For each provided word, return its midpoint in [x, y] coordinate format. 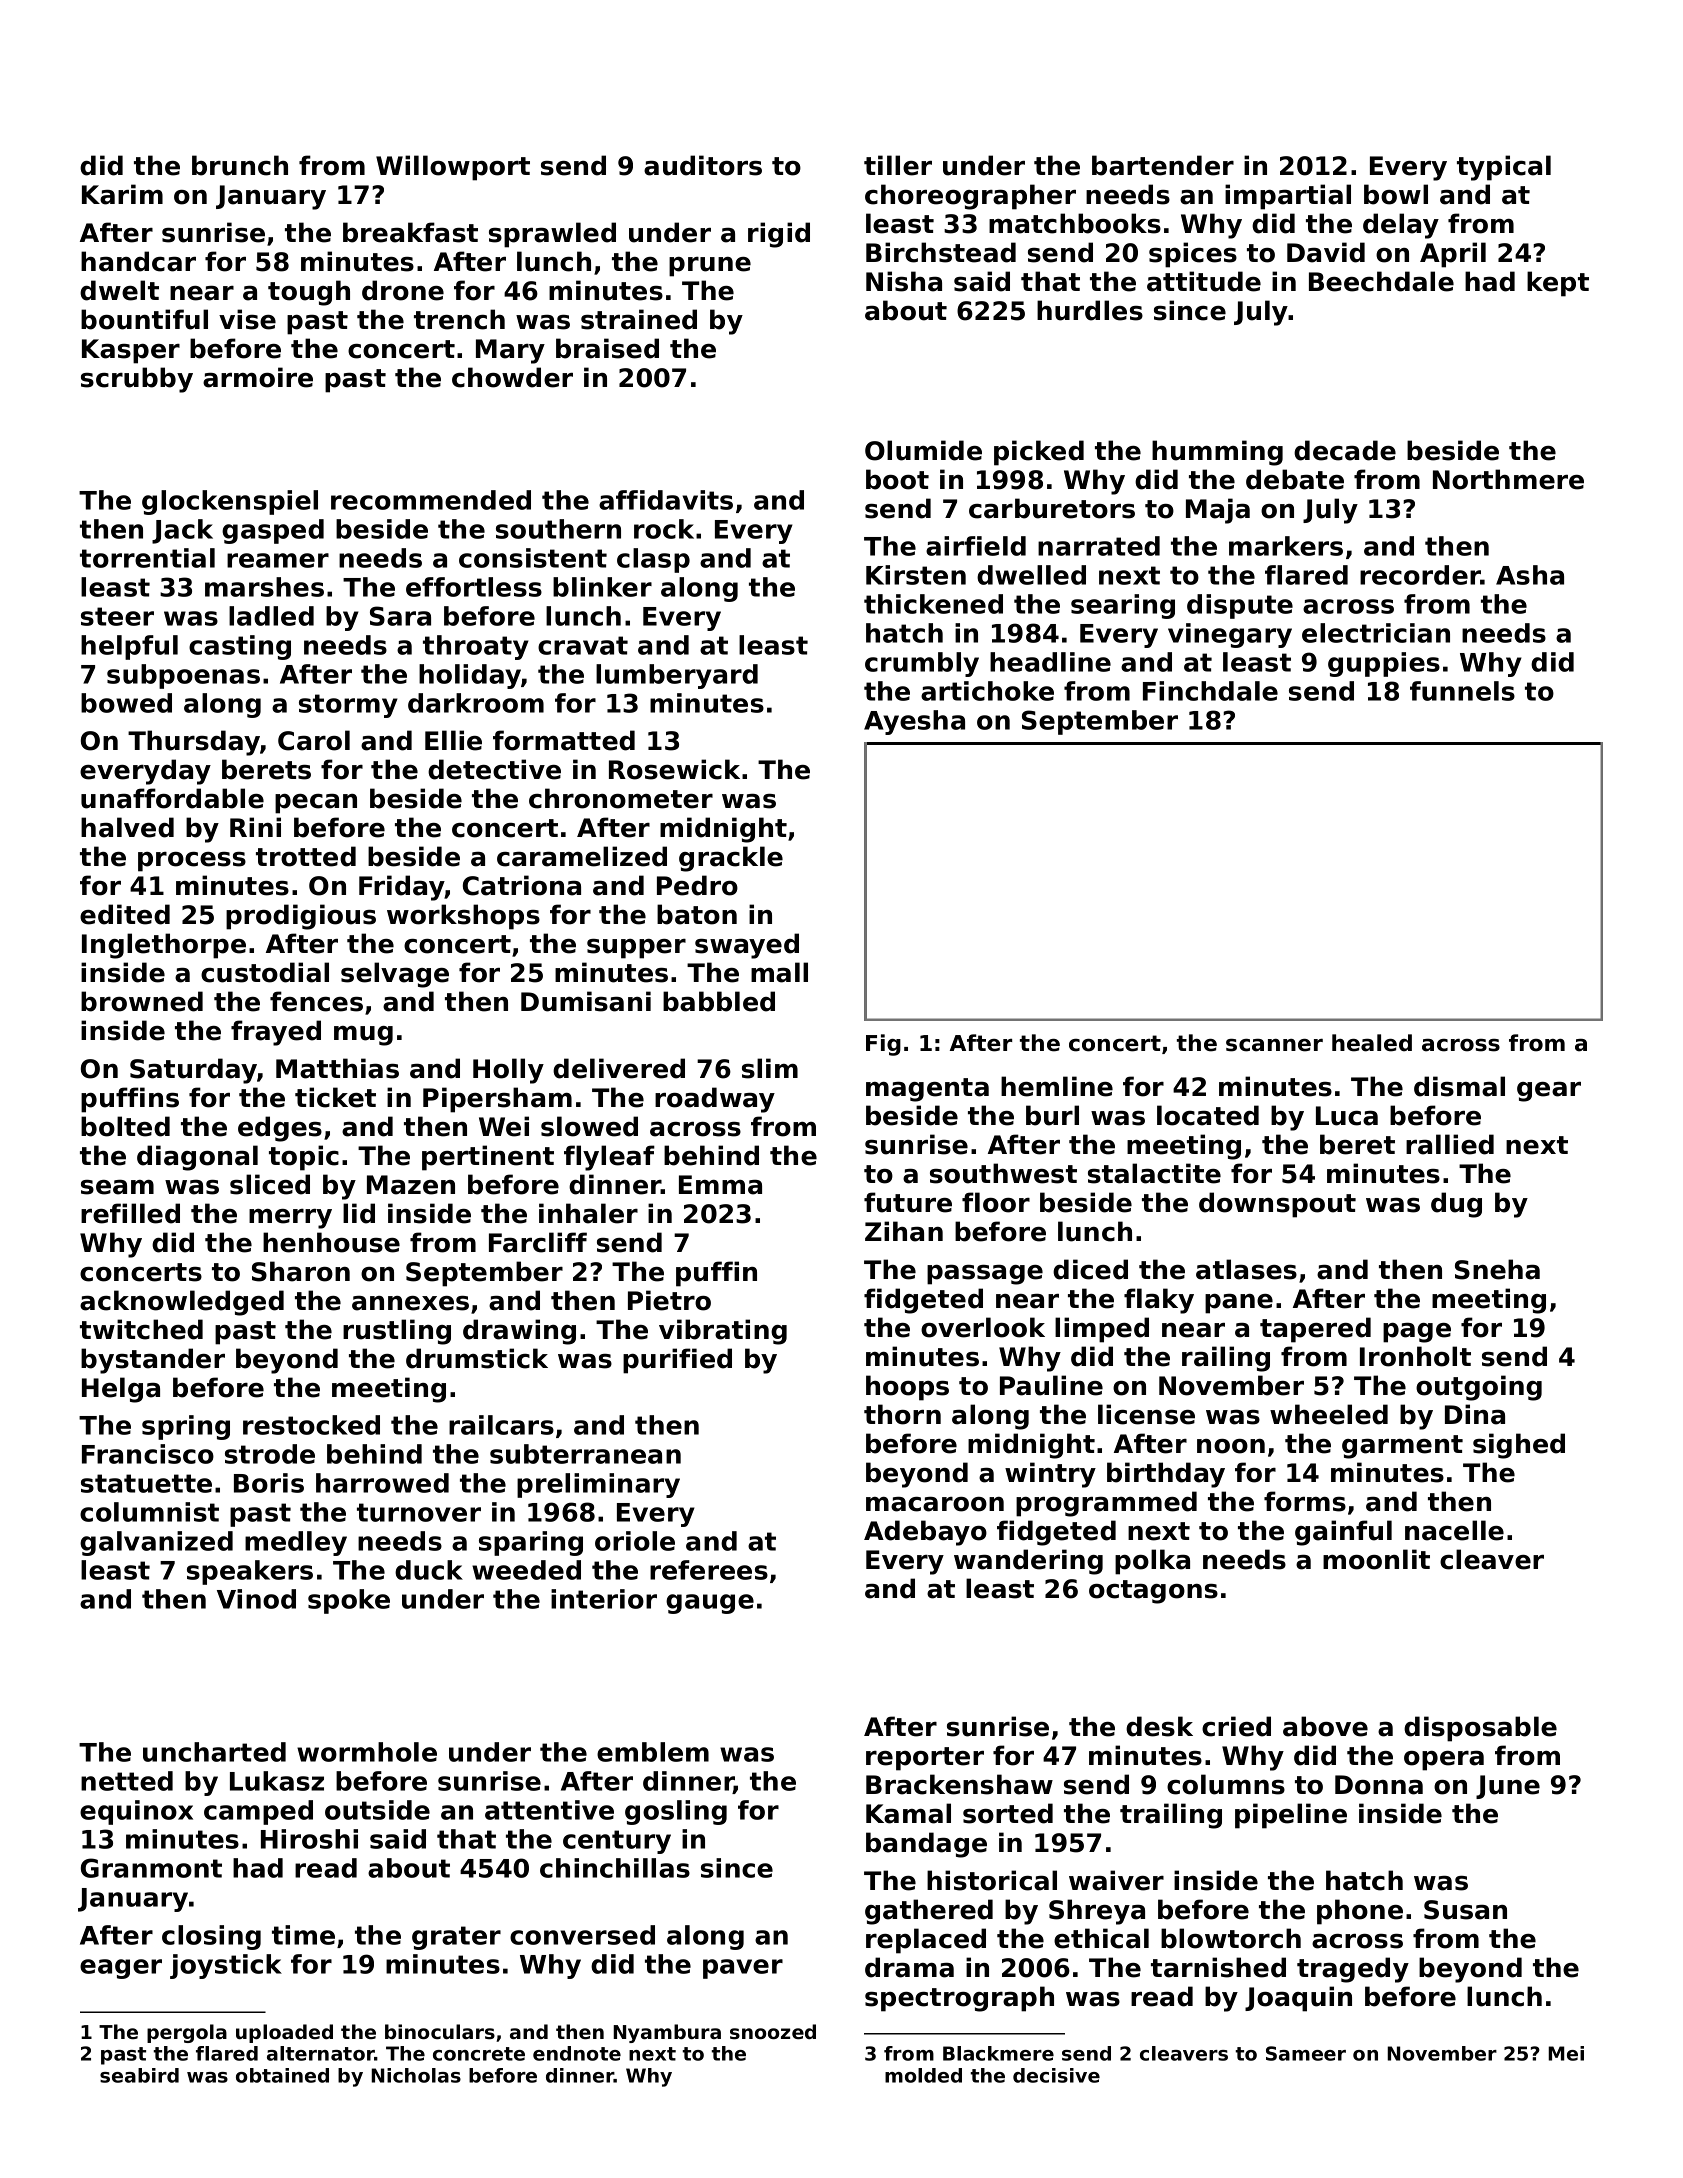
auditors [703, 165]
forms [1305, 1501]
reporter [925, 1759]
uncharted [214, 1752]
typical [1504, 168]
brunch [240, 165]
